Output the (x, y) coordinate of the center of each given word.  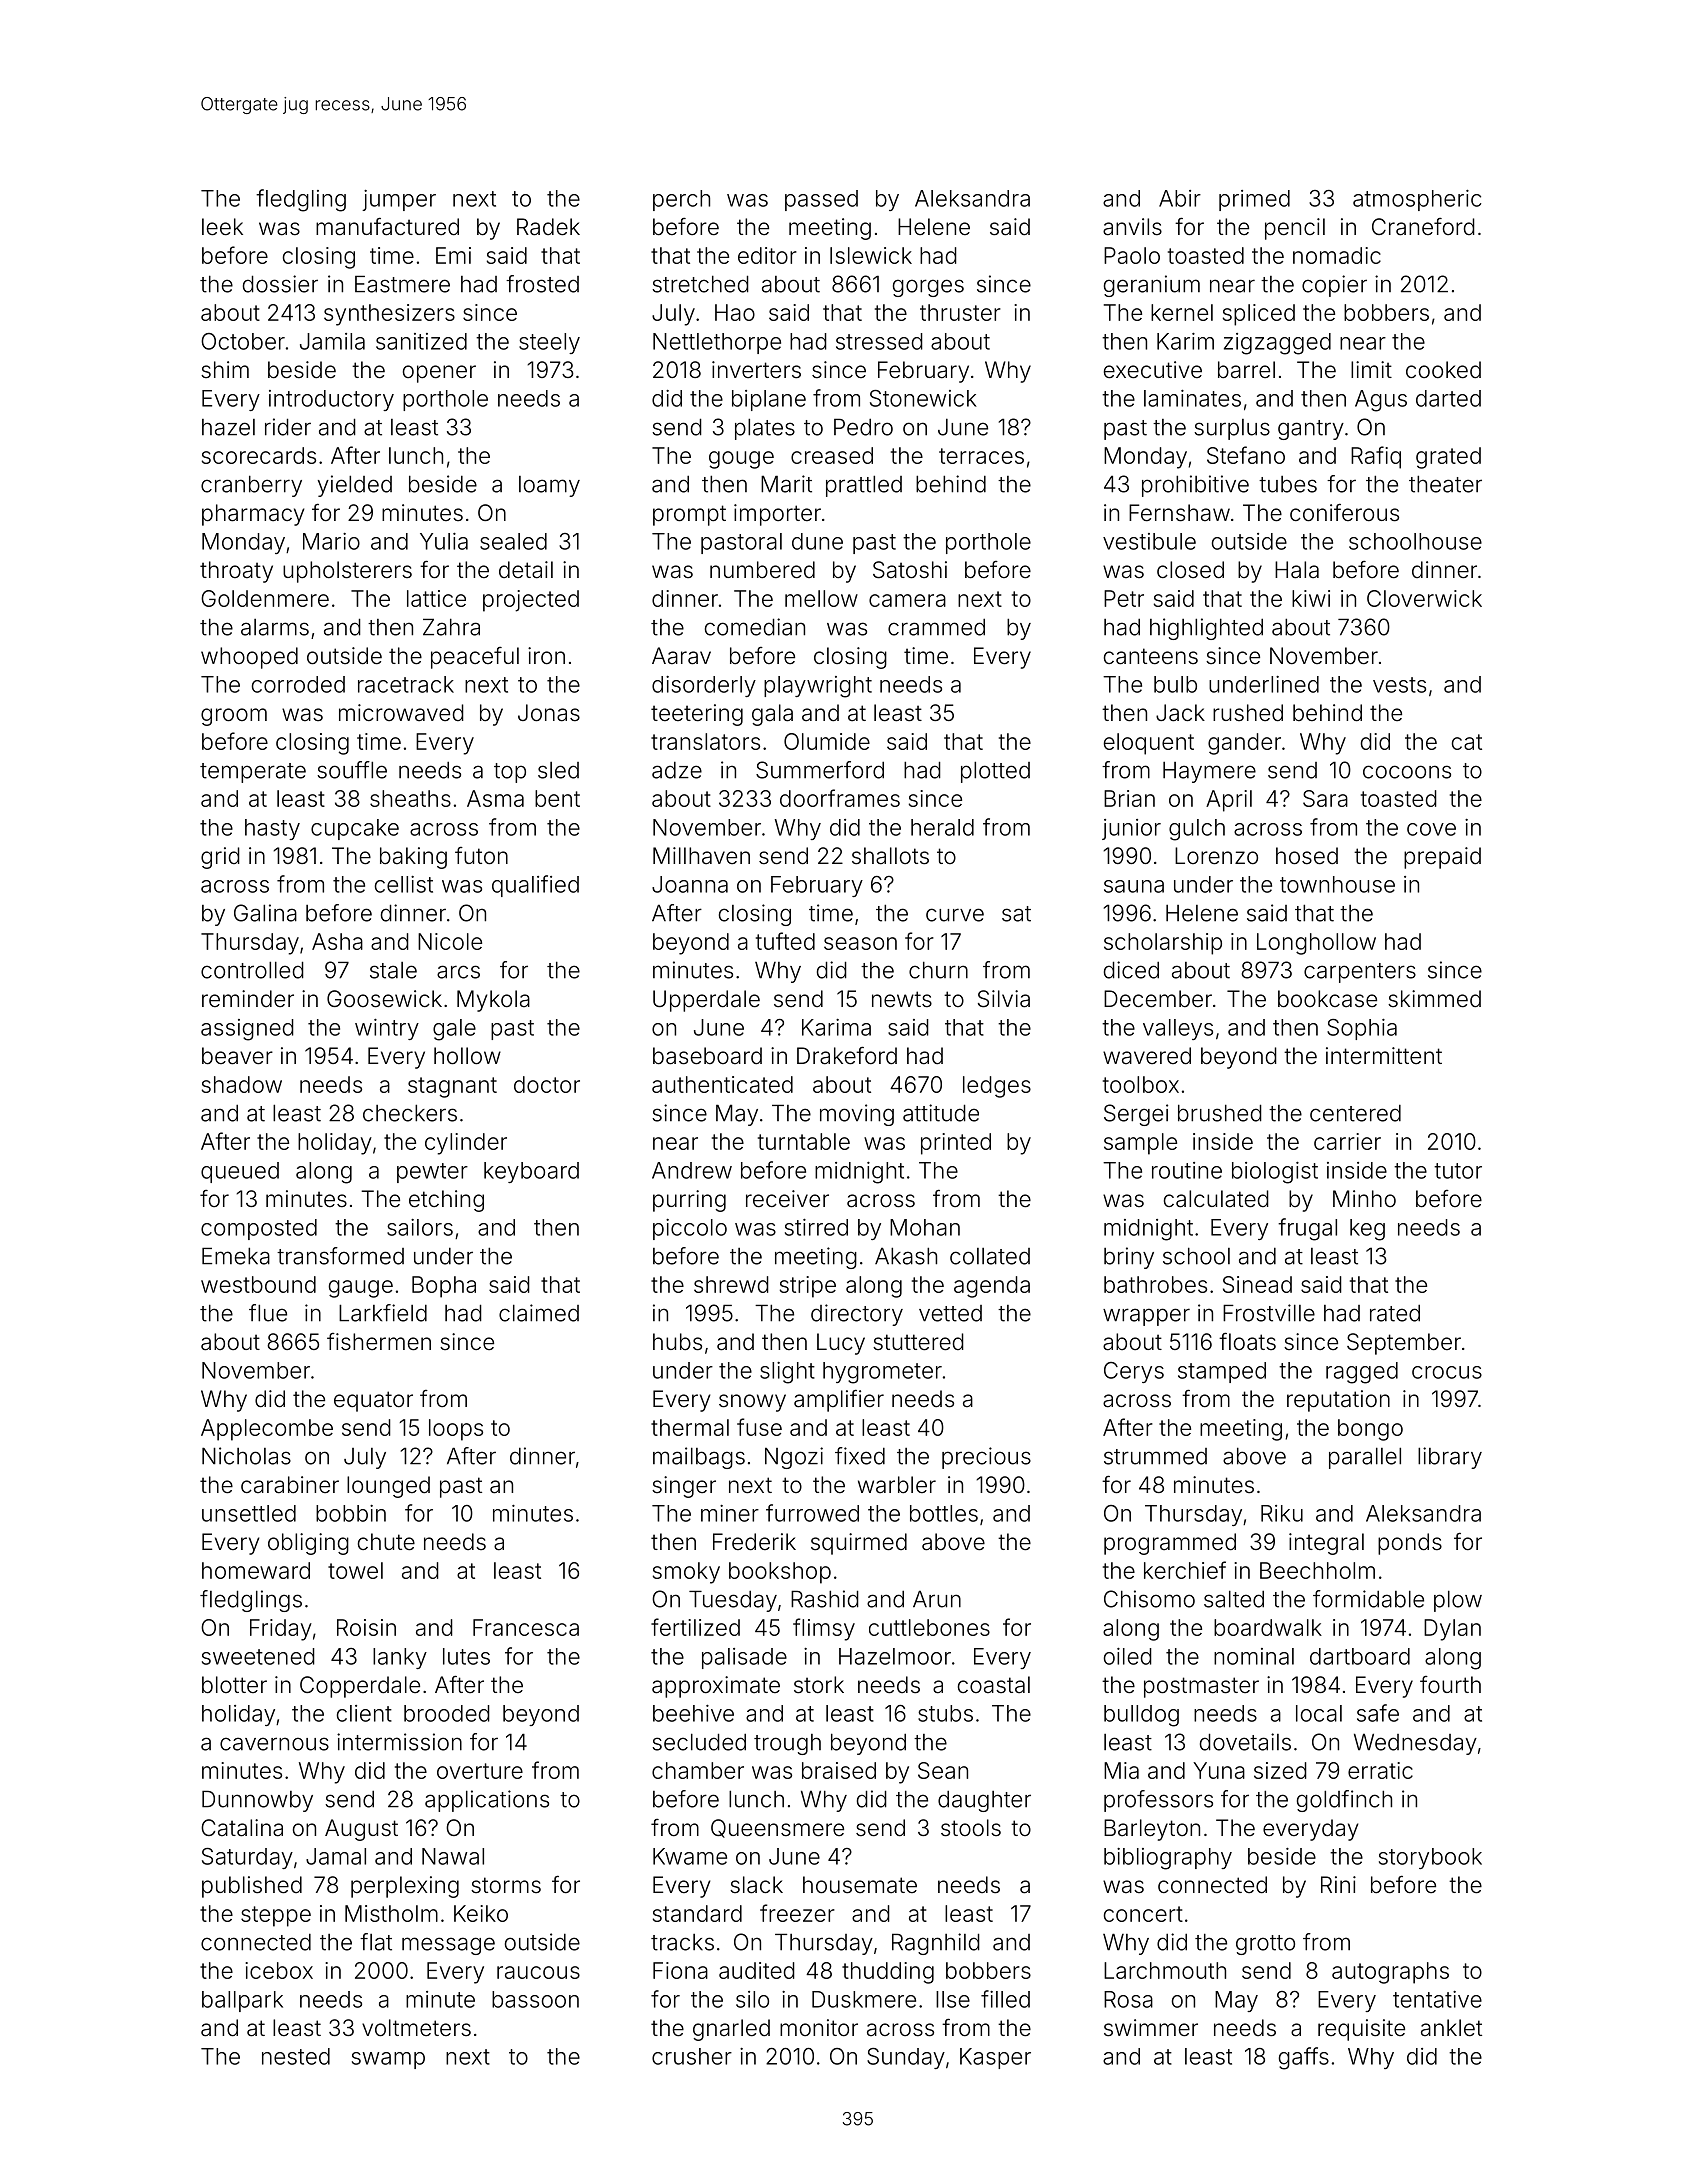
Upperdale (706, 1001)
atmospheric (1417, 200)
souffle (352, 770)
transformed (340, 1256)
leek (222, 227)
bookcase (1327, 999)
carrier (1347, 1141)
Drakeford (847, 1055)
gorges (928, 288)
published (252, 1887)
